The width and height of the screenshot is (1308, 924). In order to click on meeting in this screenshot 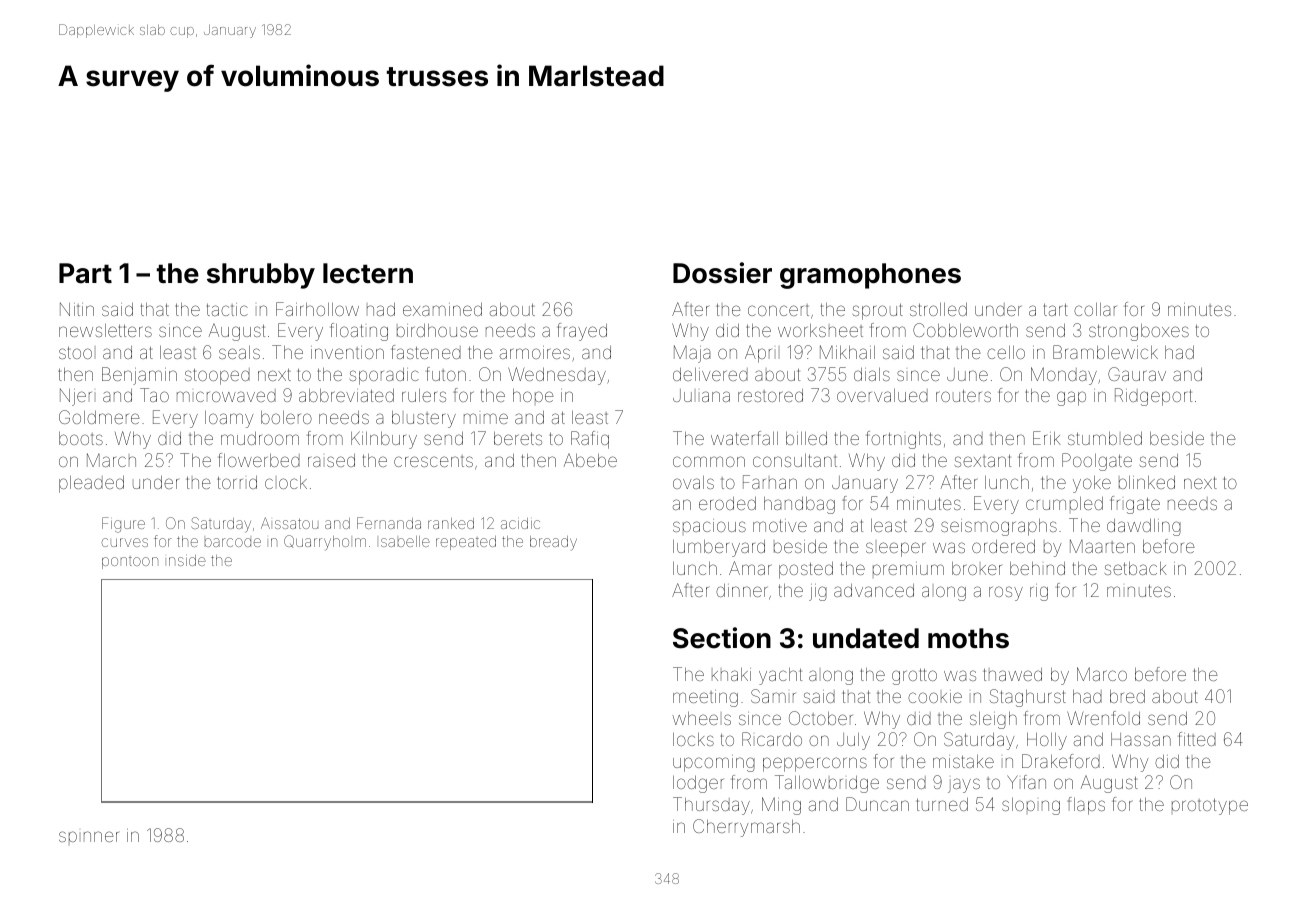, I will do `click(705, 698)`.
